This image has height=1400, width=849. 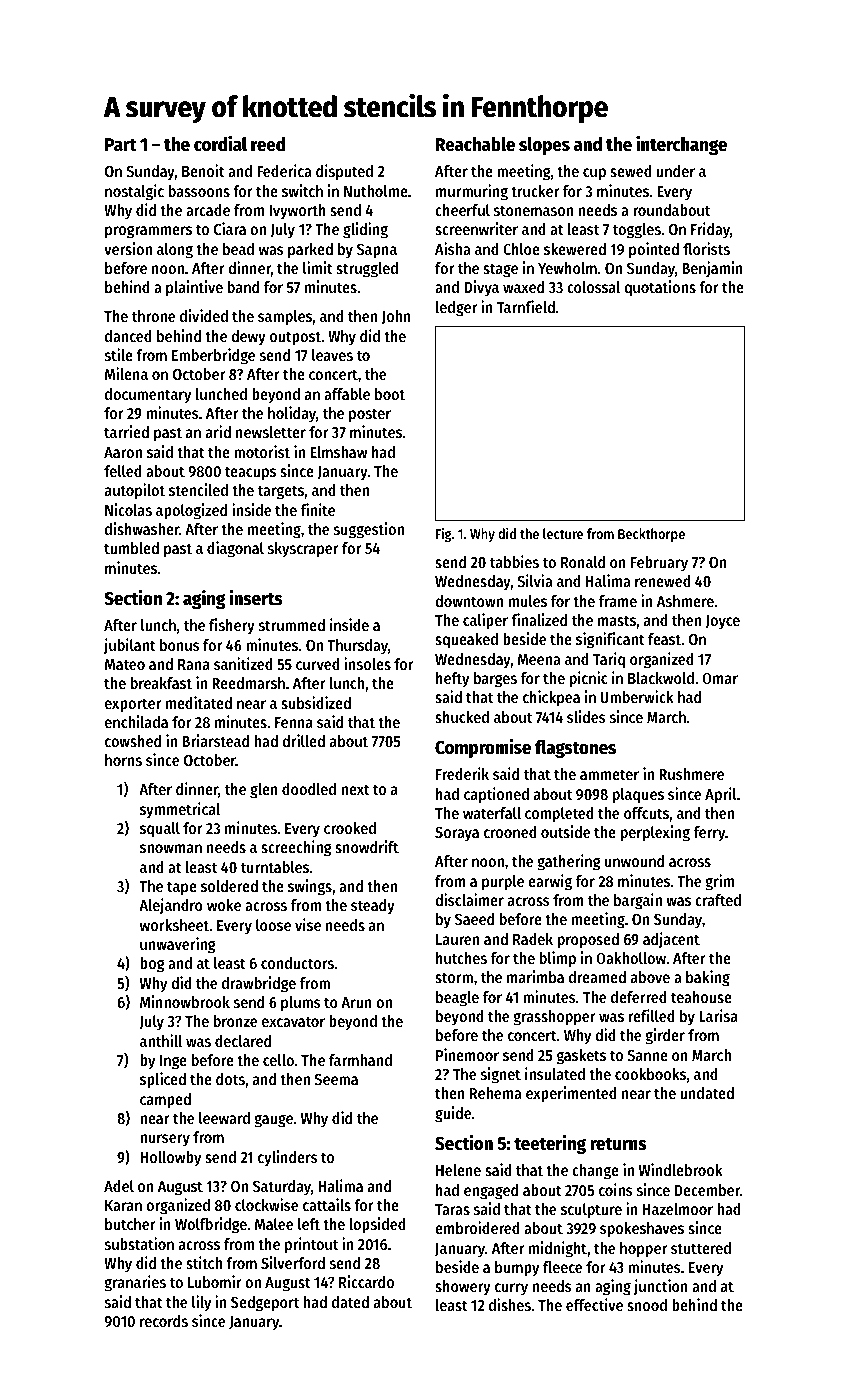 I want to click on beagle, so click(x=457, y=999).
